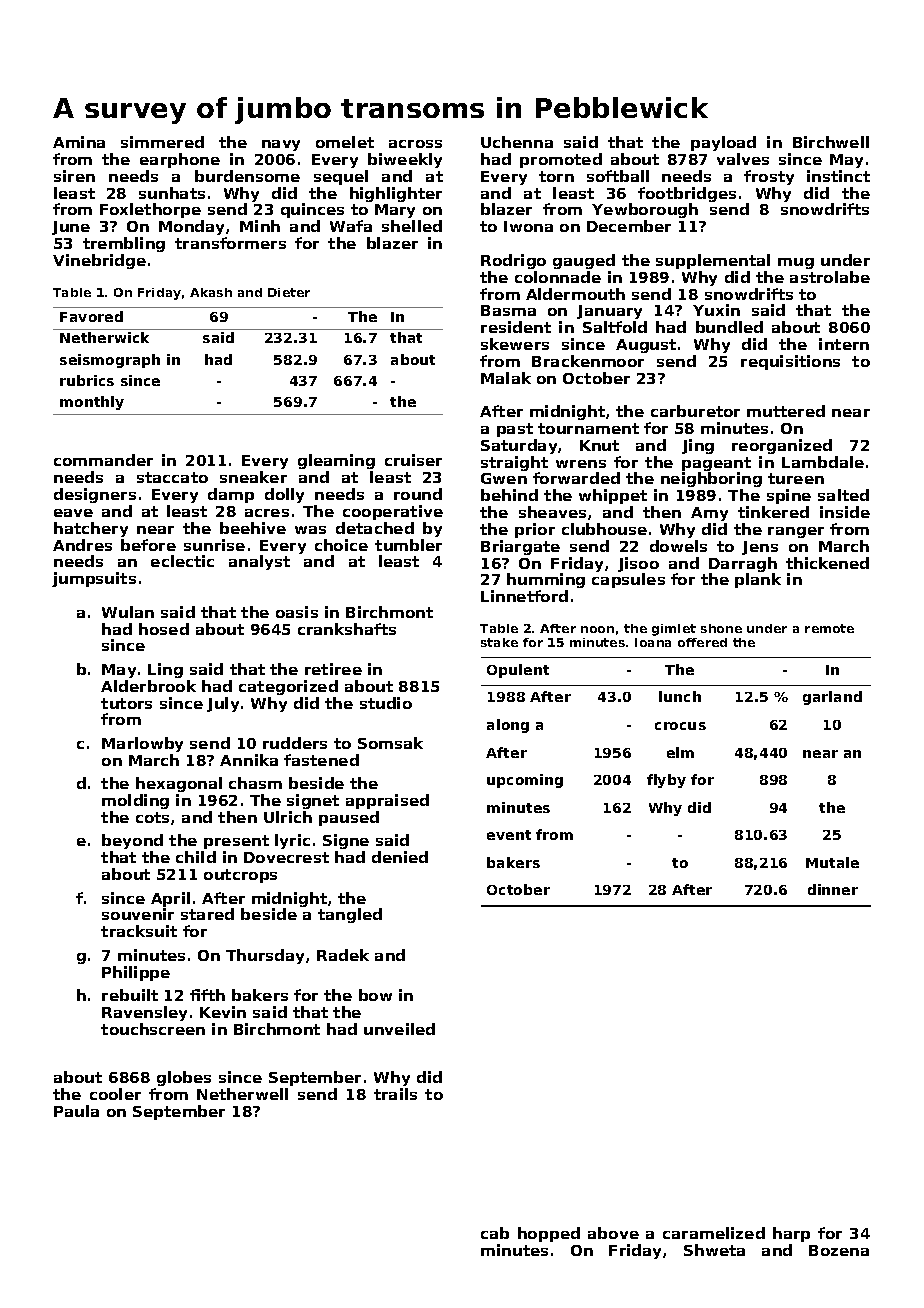 This document has height=1308, width=924. I want to click on Iwona, so click(528, 226).
